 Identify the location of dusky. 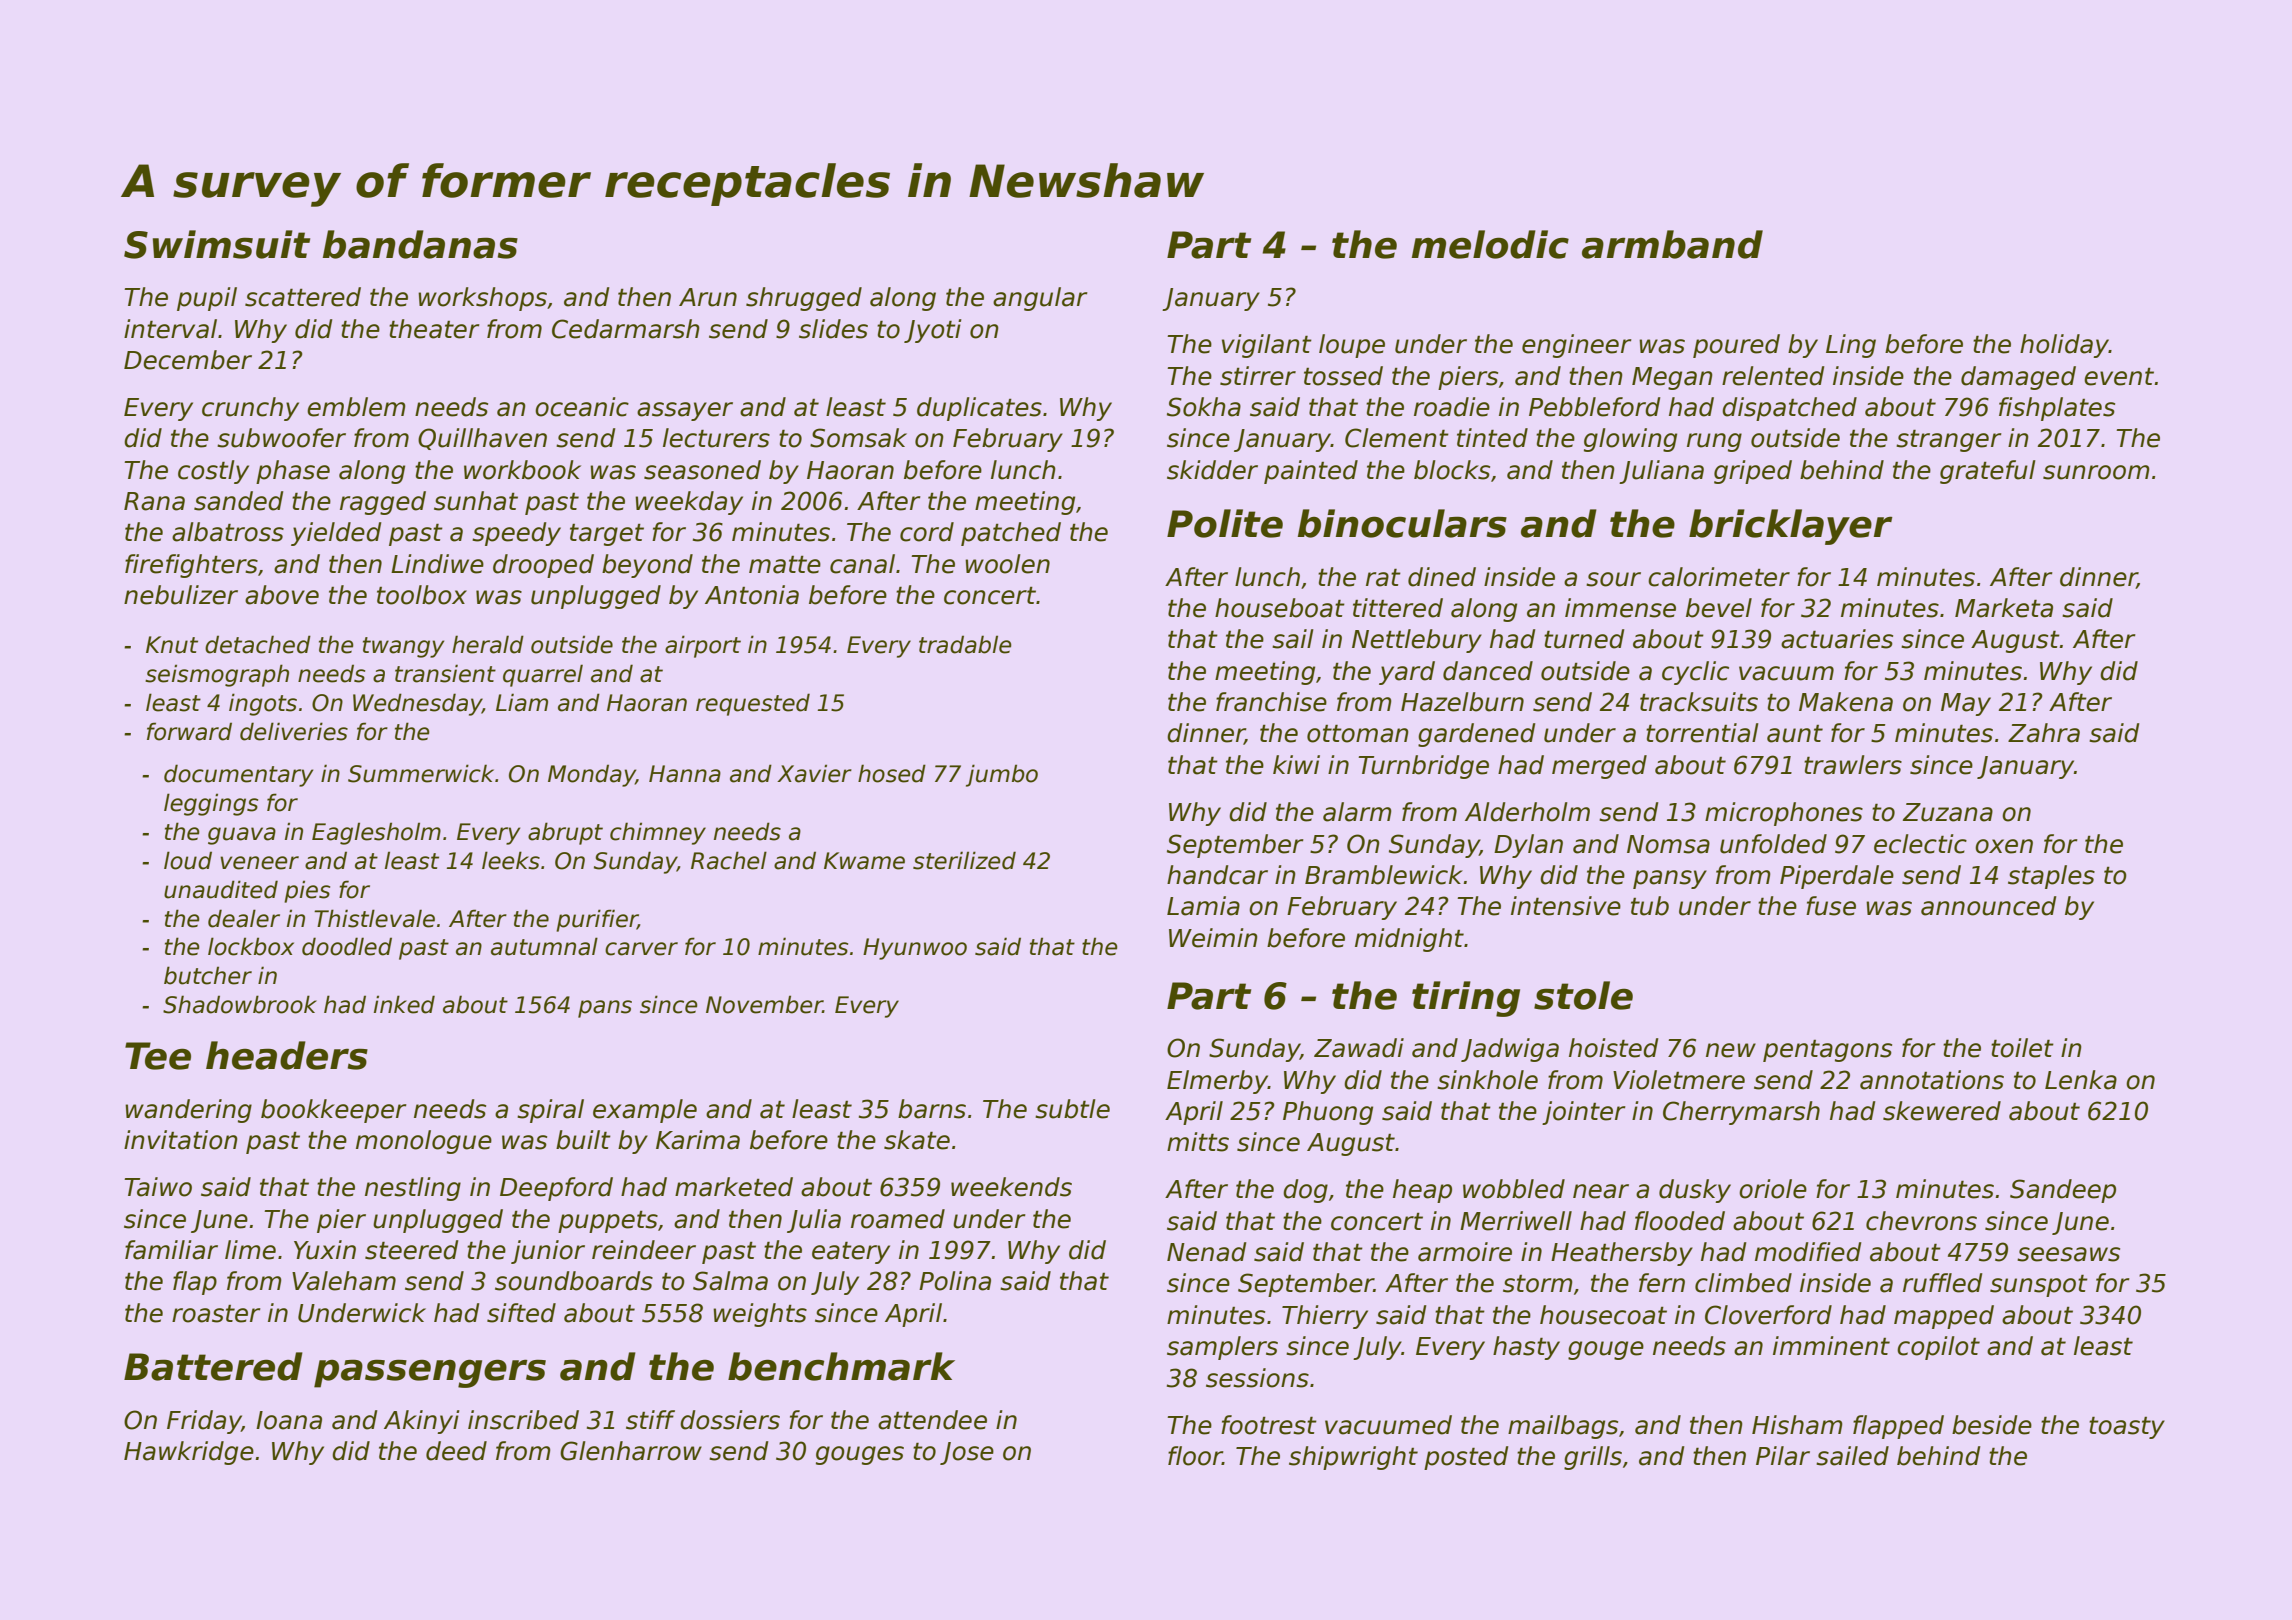
(1695, 1191).
